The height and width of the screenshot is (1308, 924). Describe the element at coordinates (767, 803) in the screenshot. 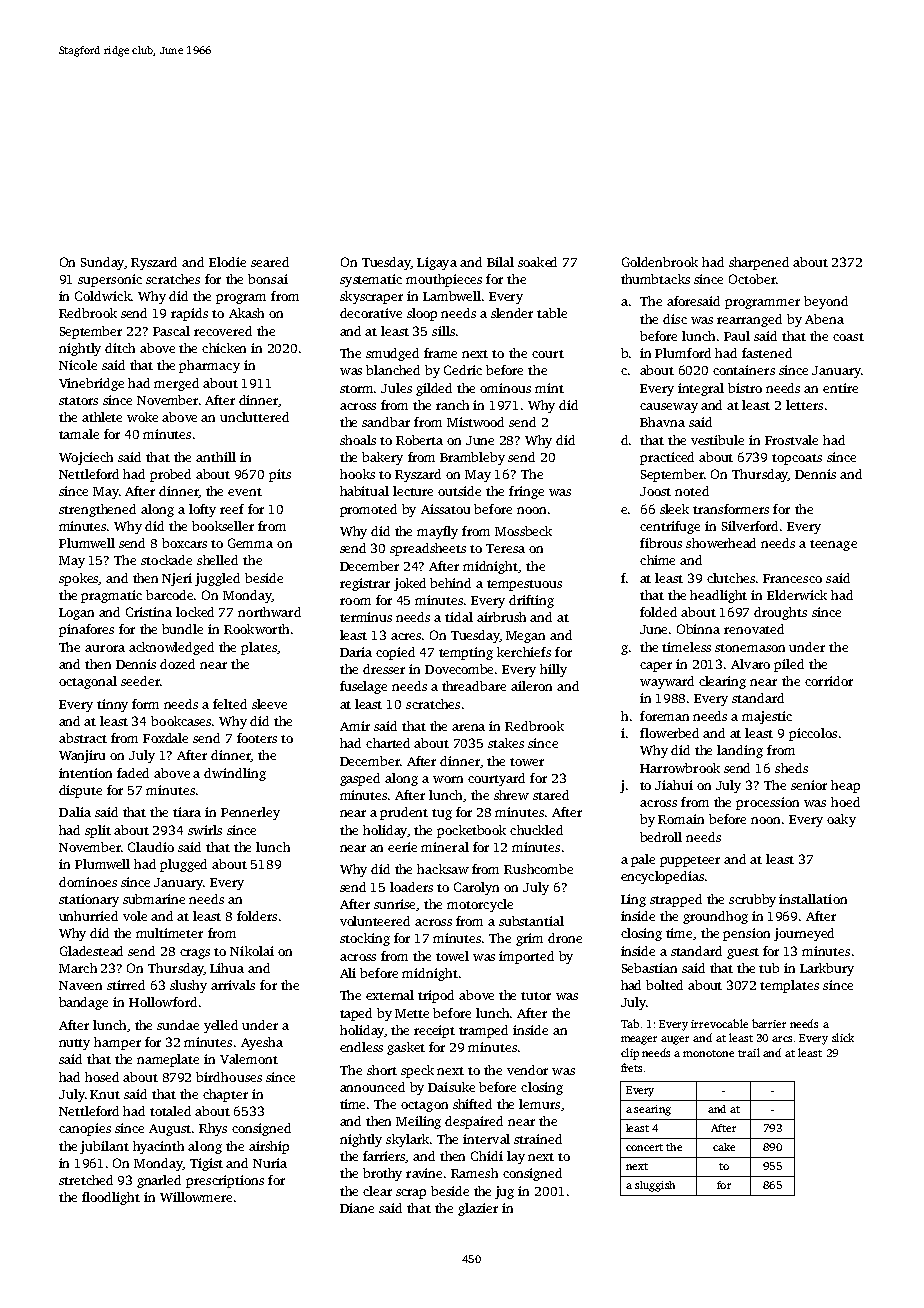

I see `procession` at that location.
